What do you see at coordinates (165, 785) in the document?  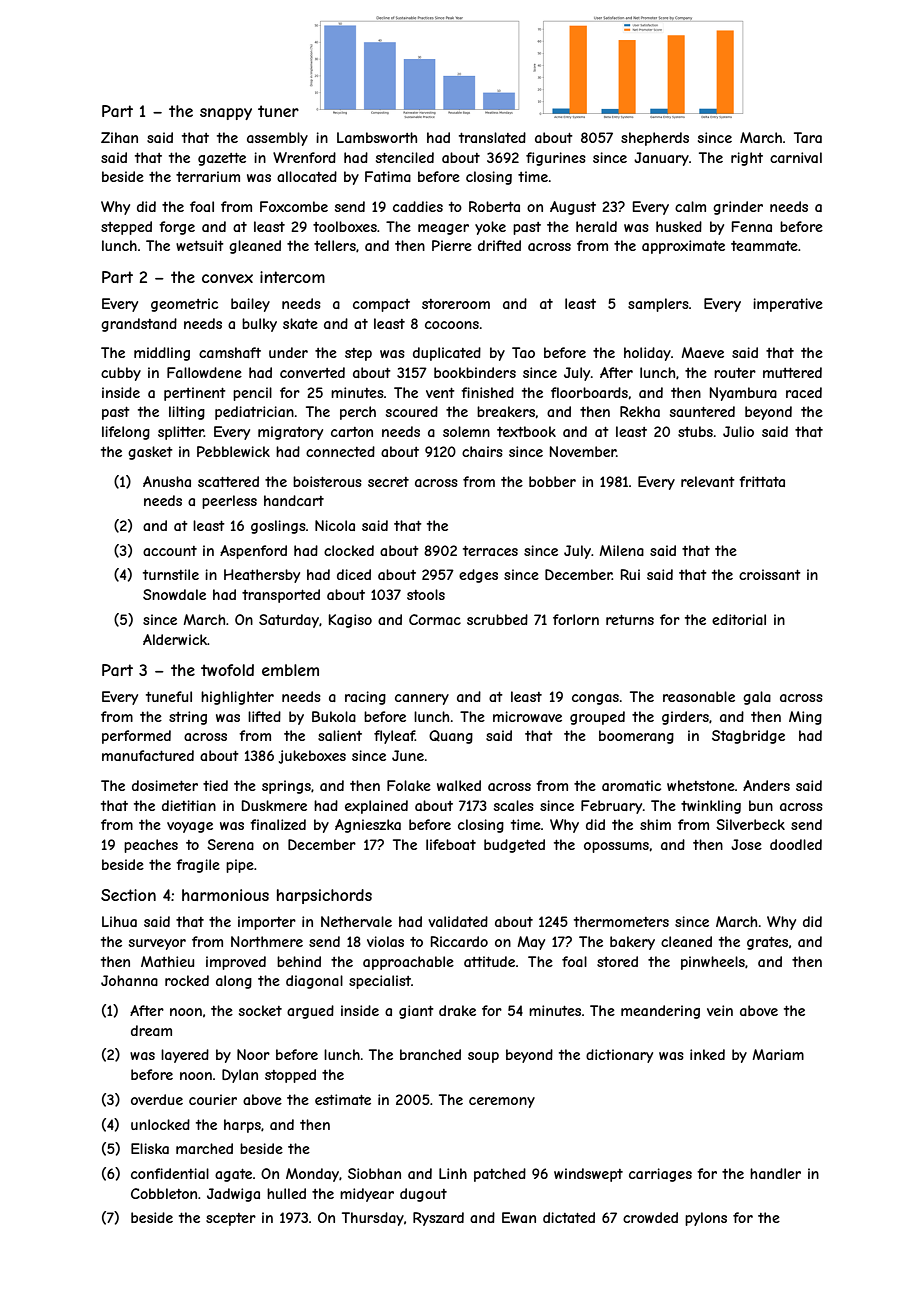 I see `dosimeter` at bounding box center [165, 785].
